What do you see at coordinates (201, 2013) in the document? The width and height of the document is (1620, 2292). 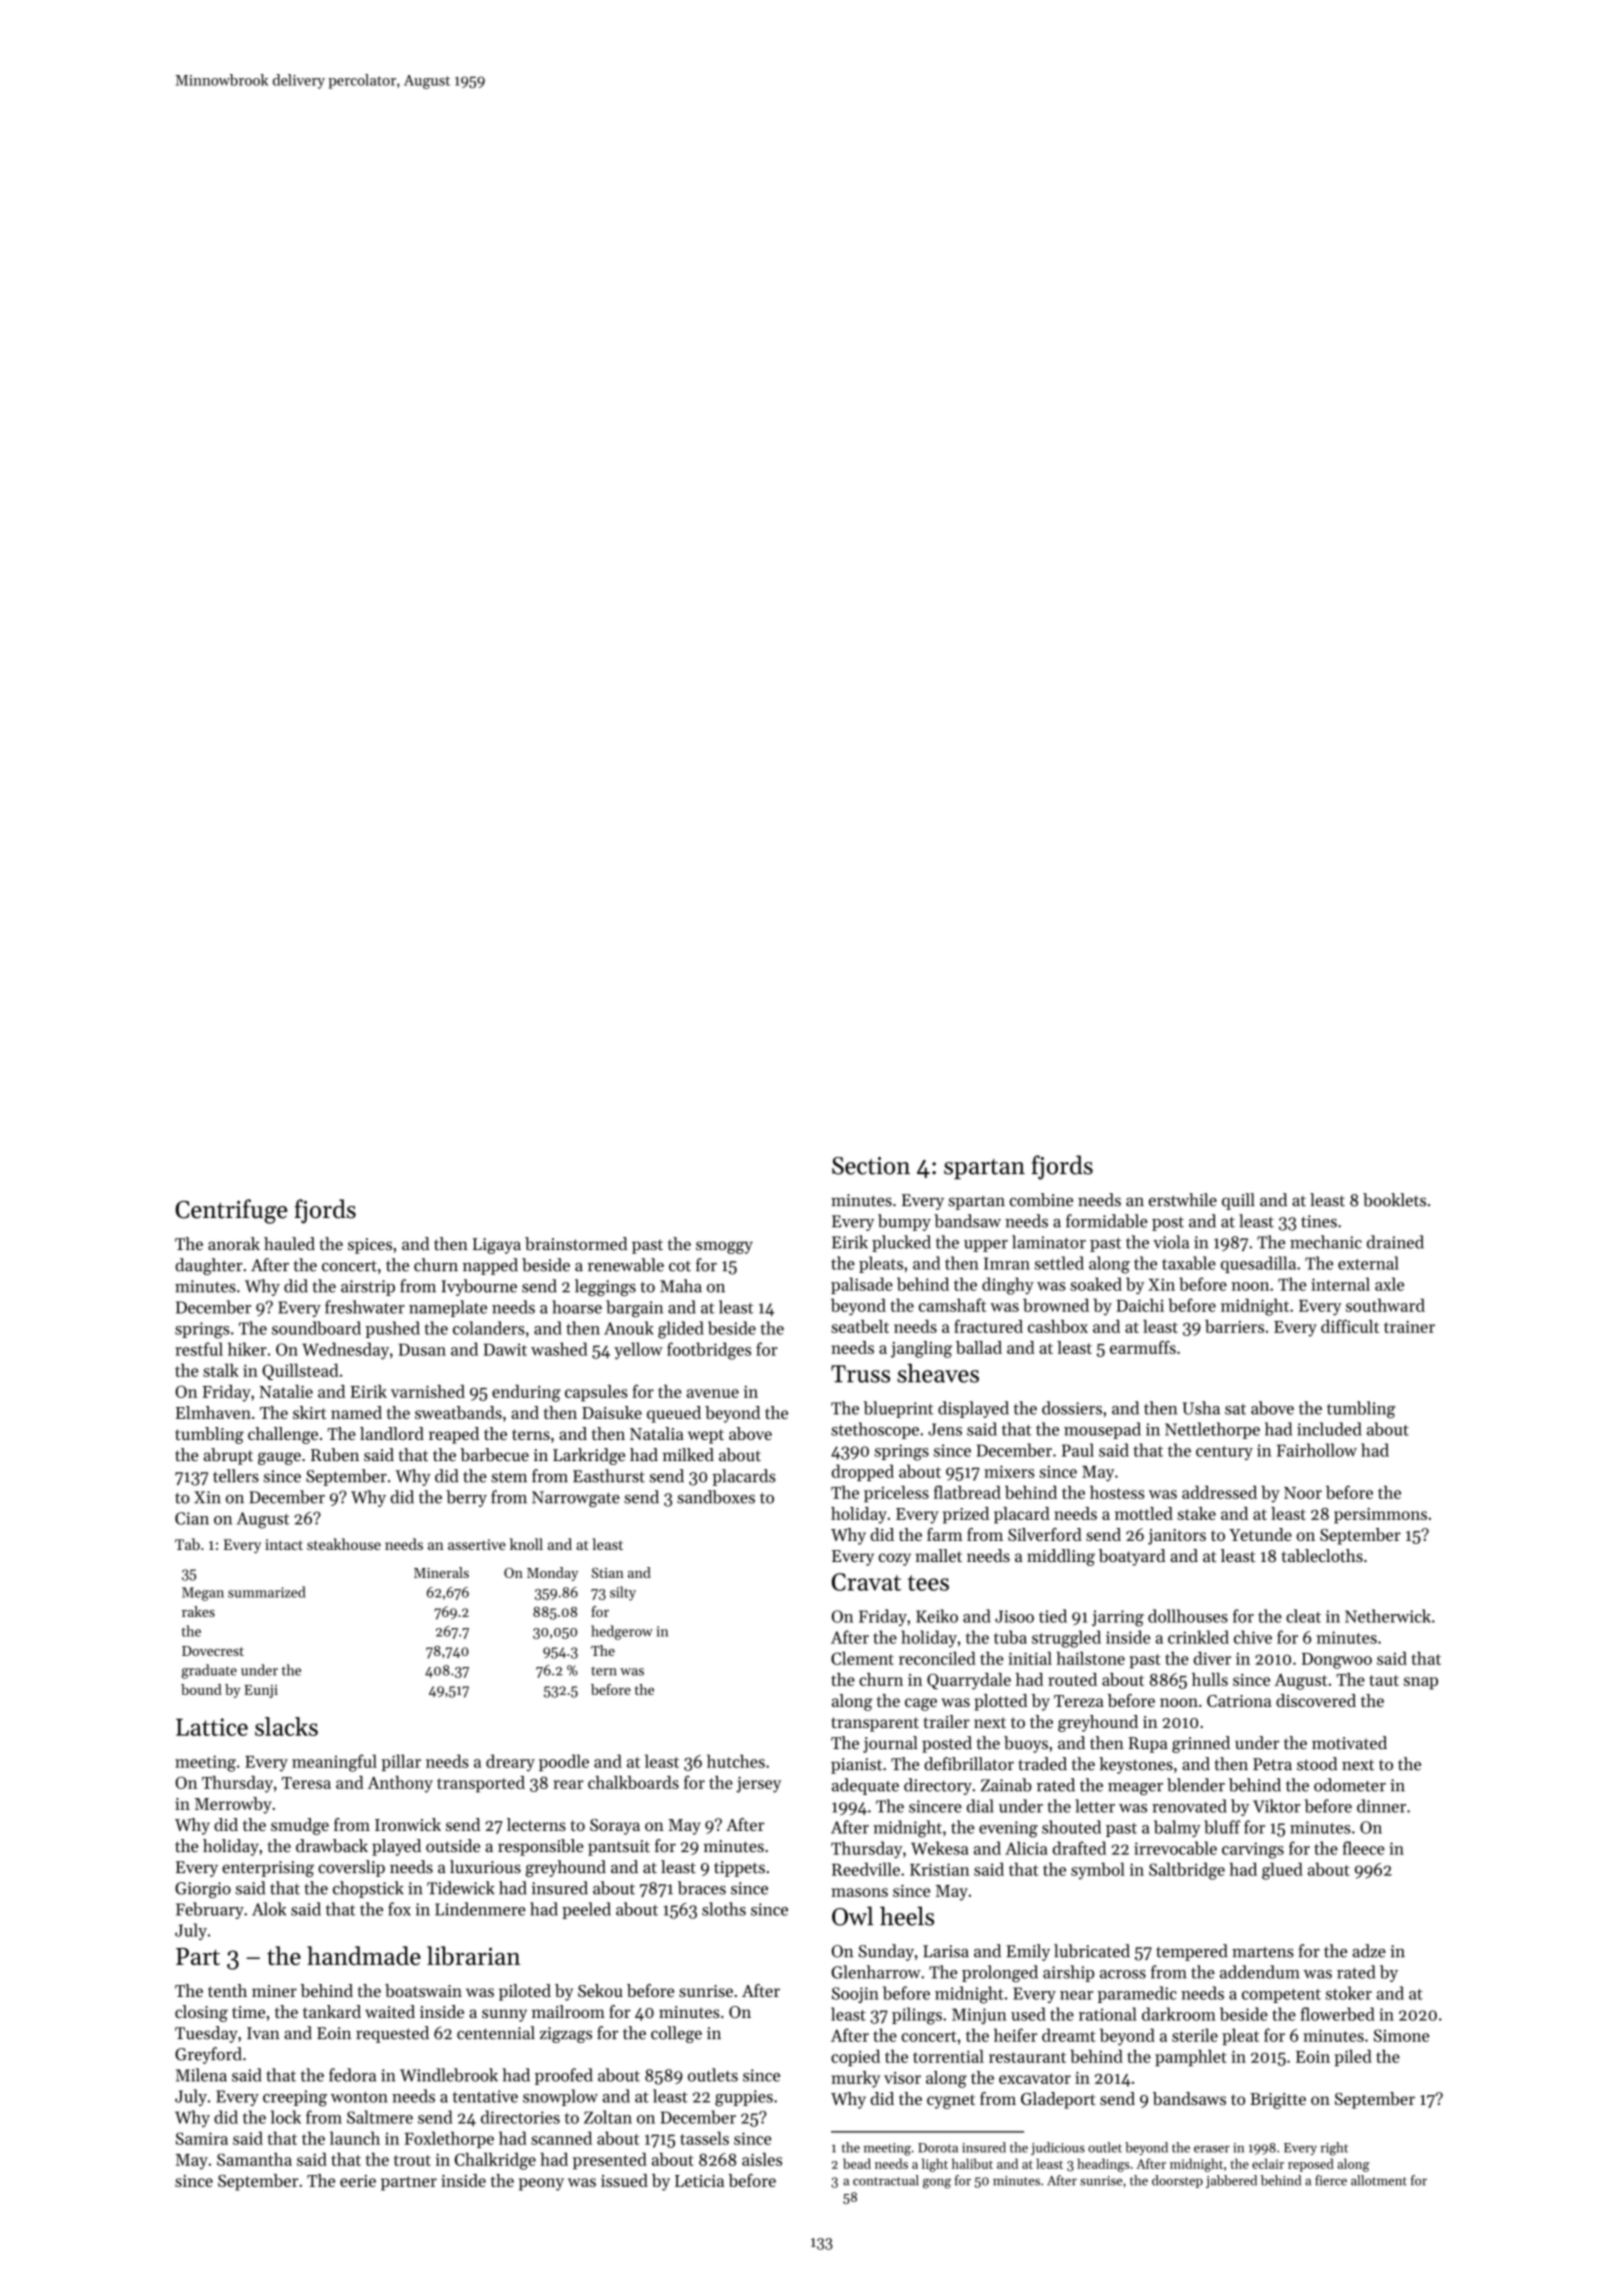 I see `closing` at bounding box center [201, 2013].
